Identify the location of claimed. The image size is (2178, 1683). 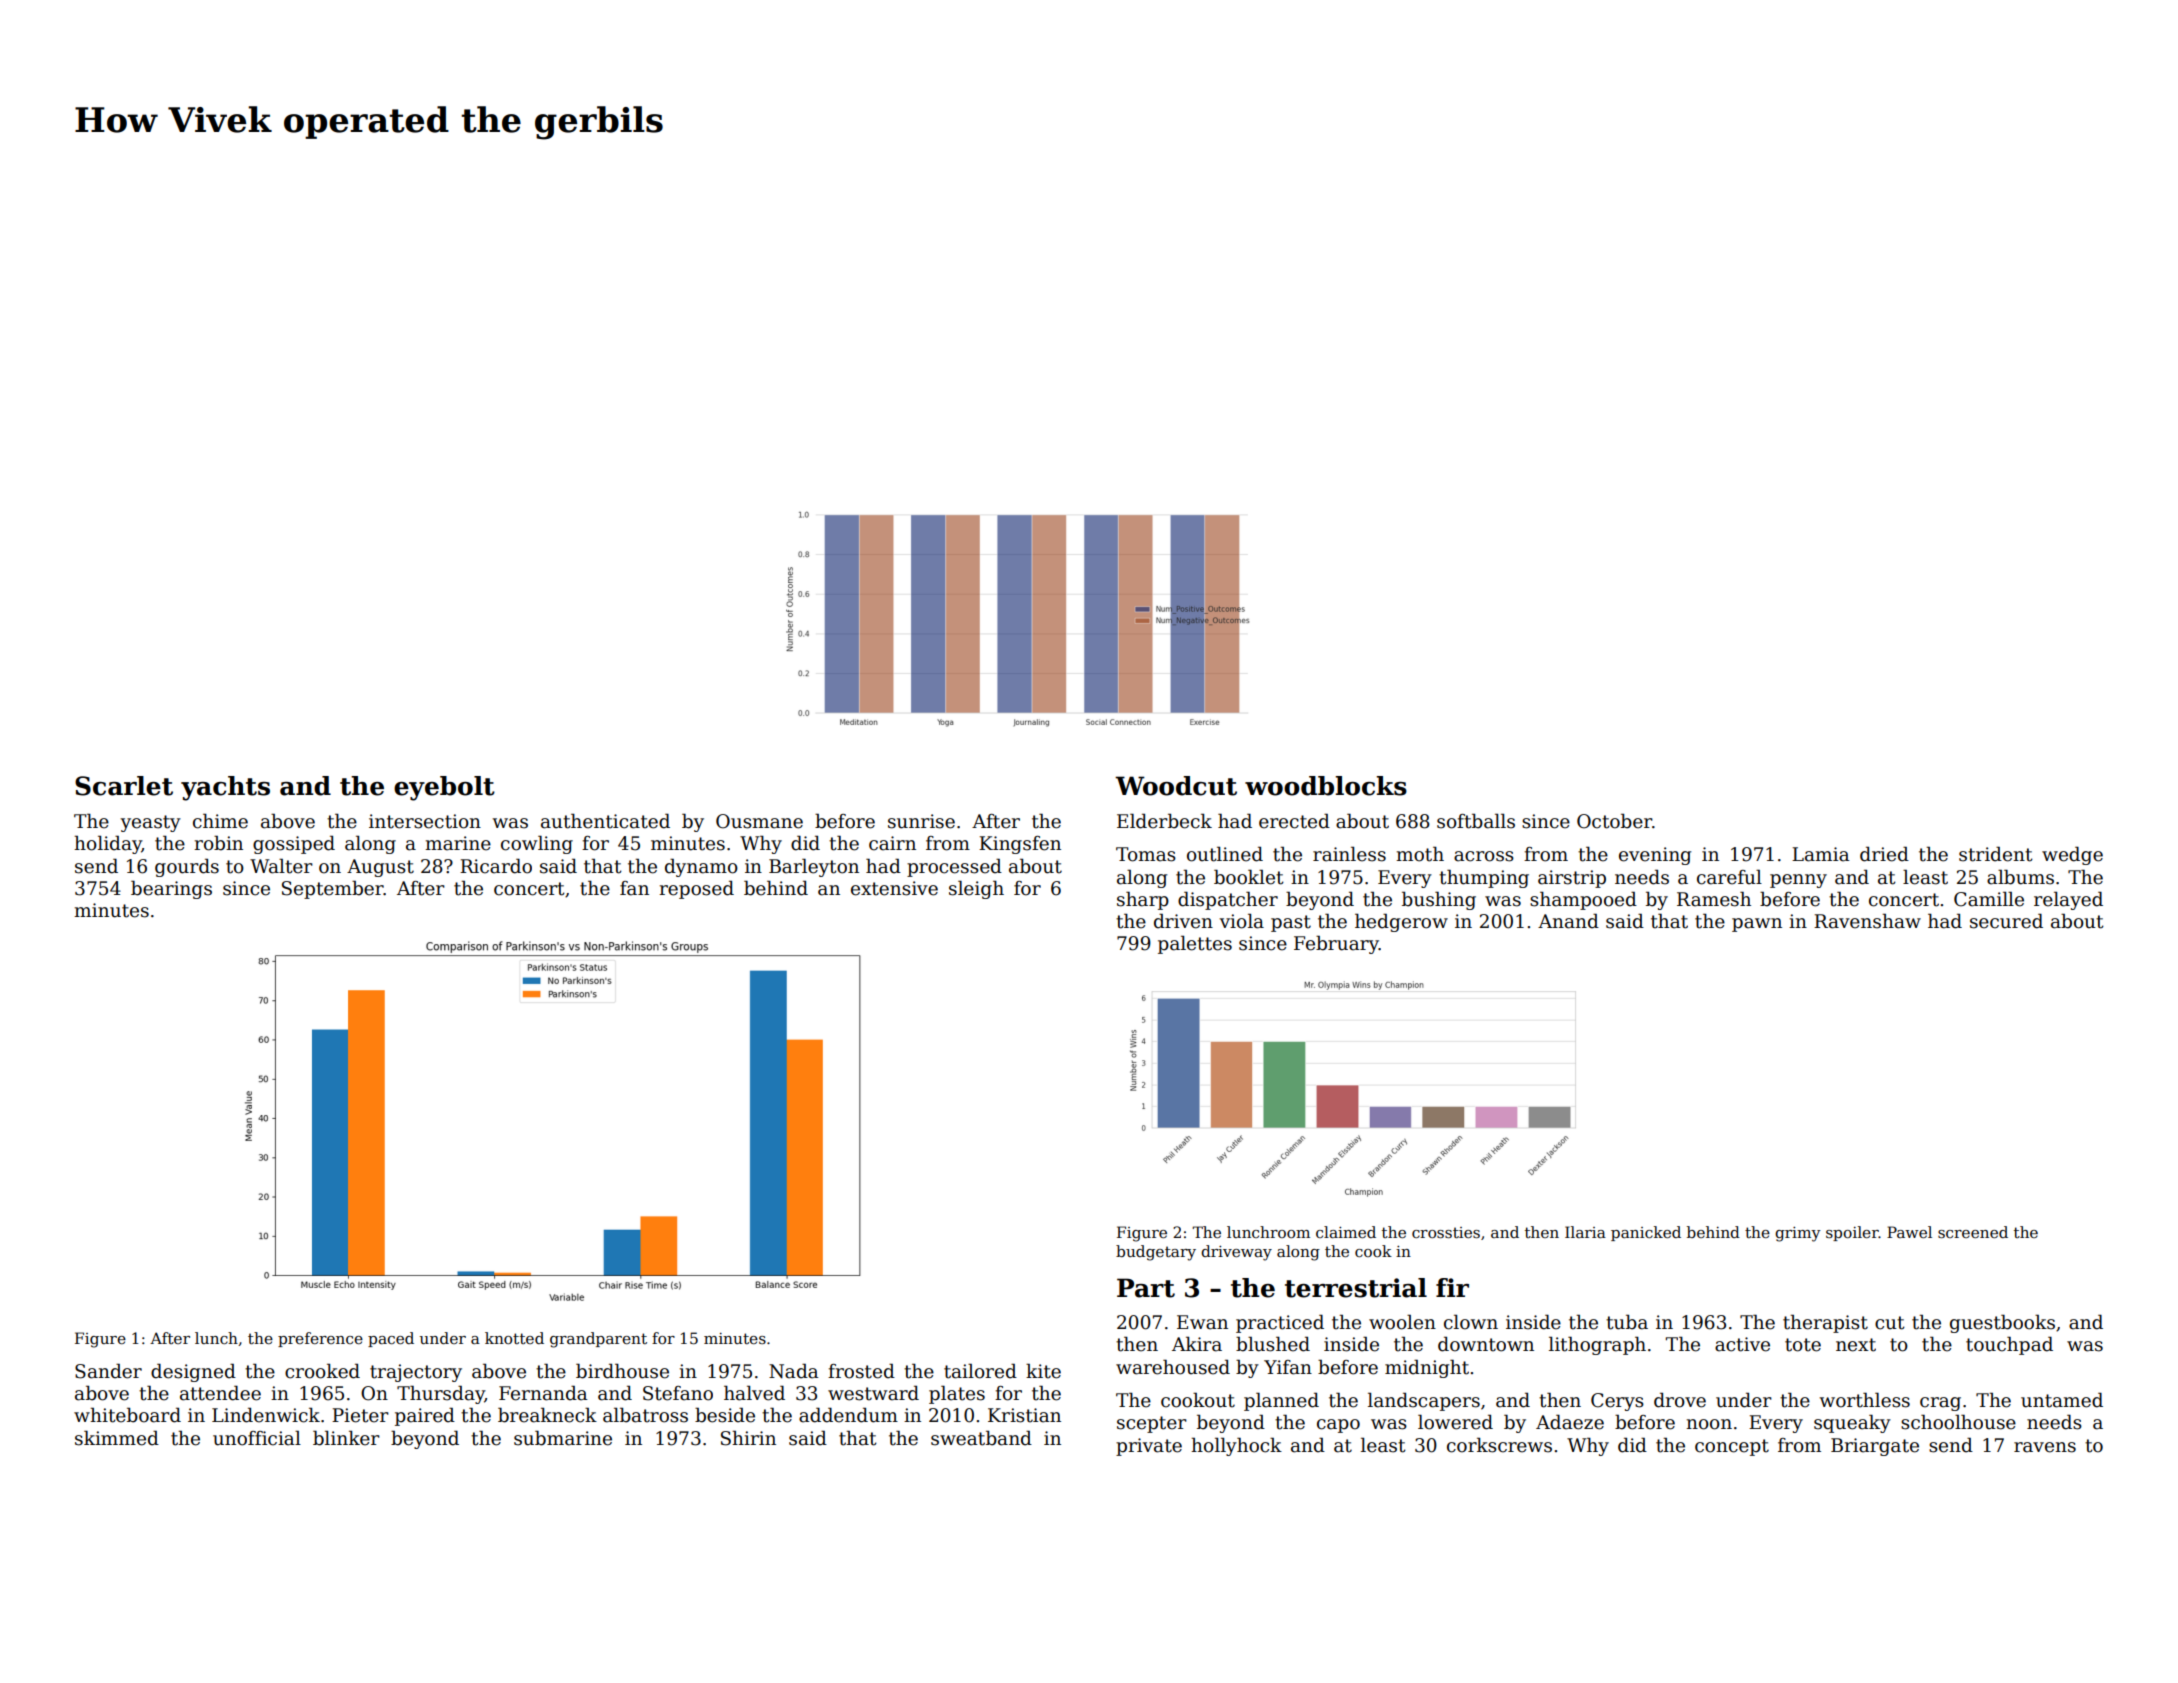
(1346, 1232).
